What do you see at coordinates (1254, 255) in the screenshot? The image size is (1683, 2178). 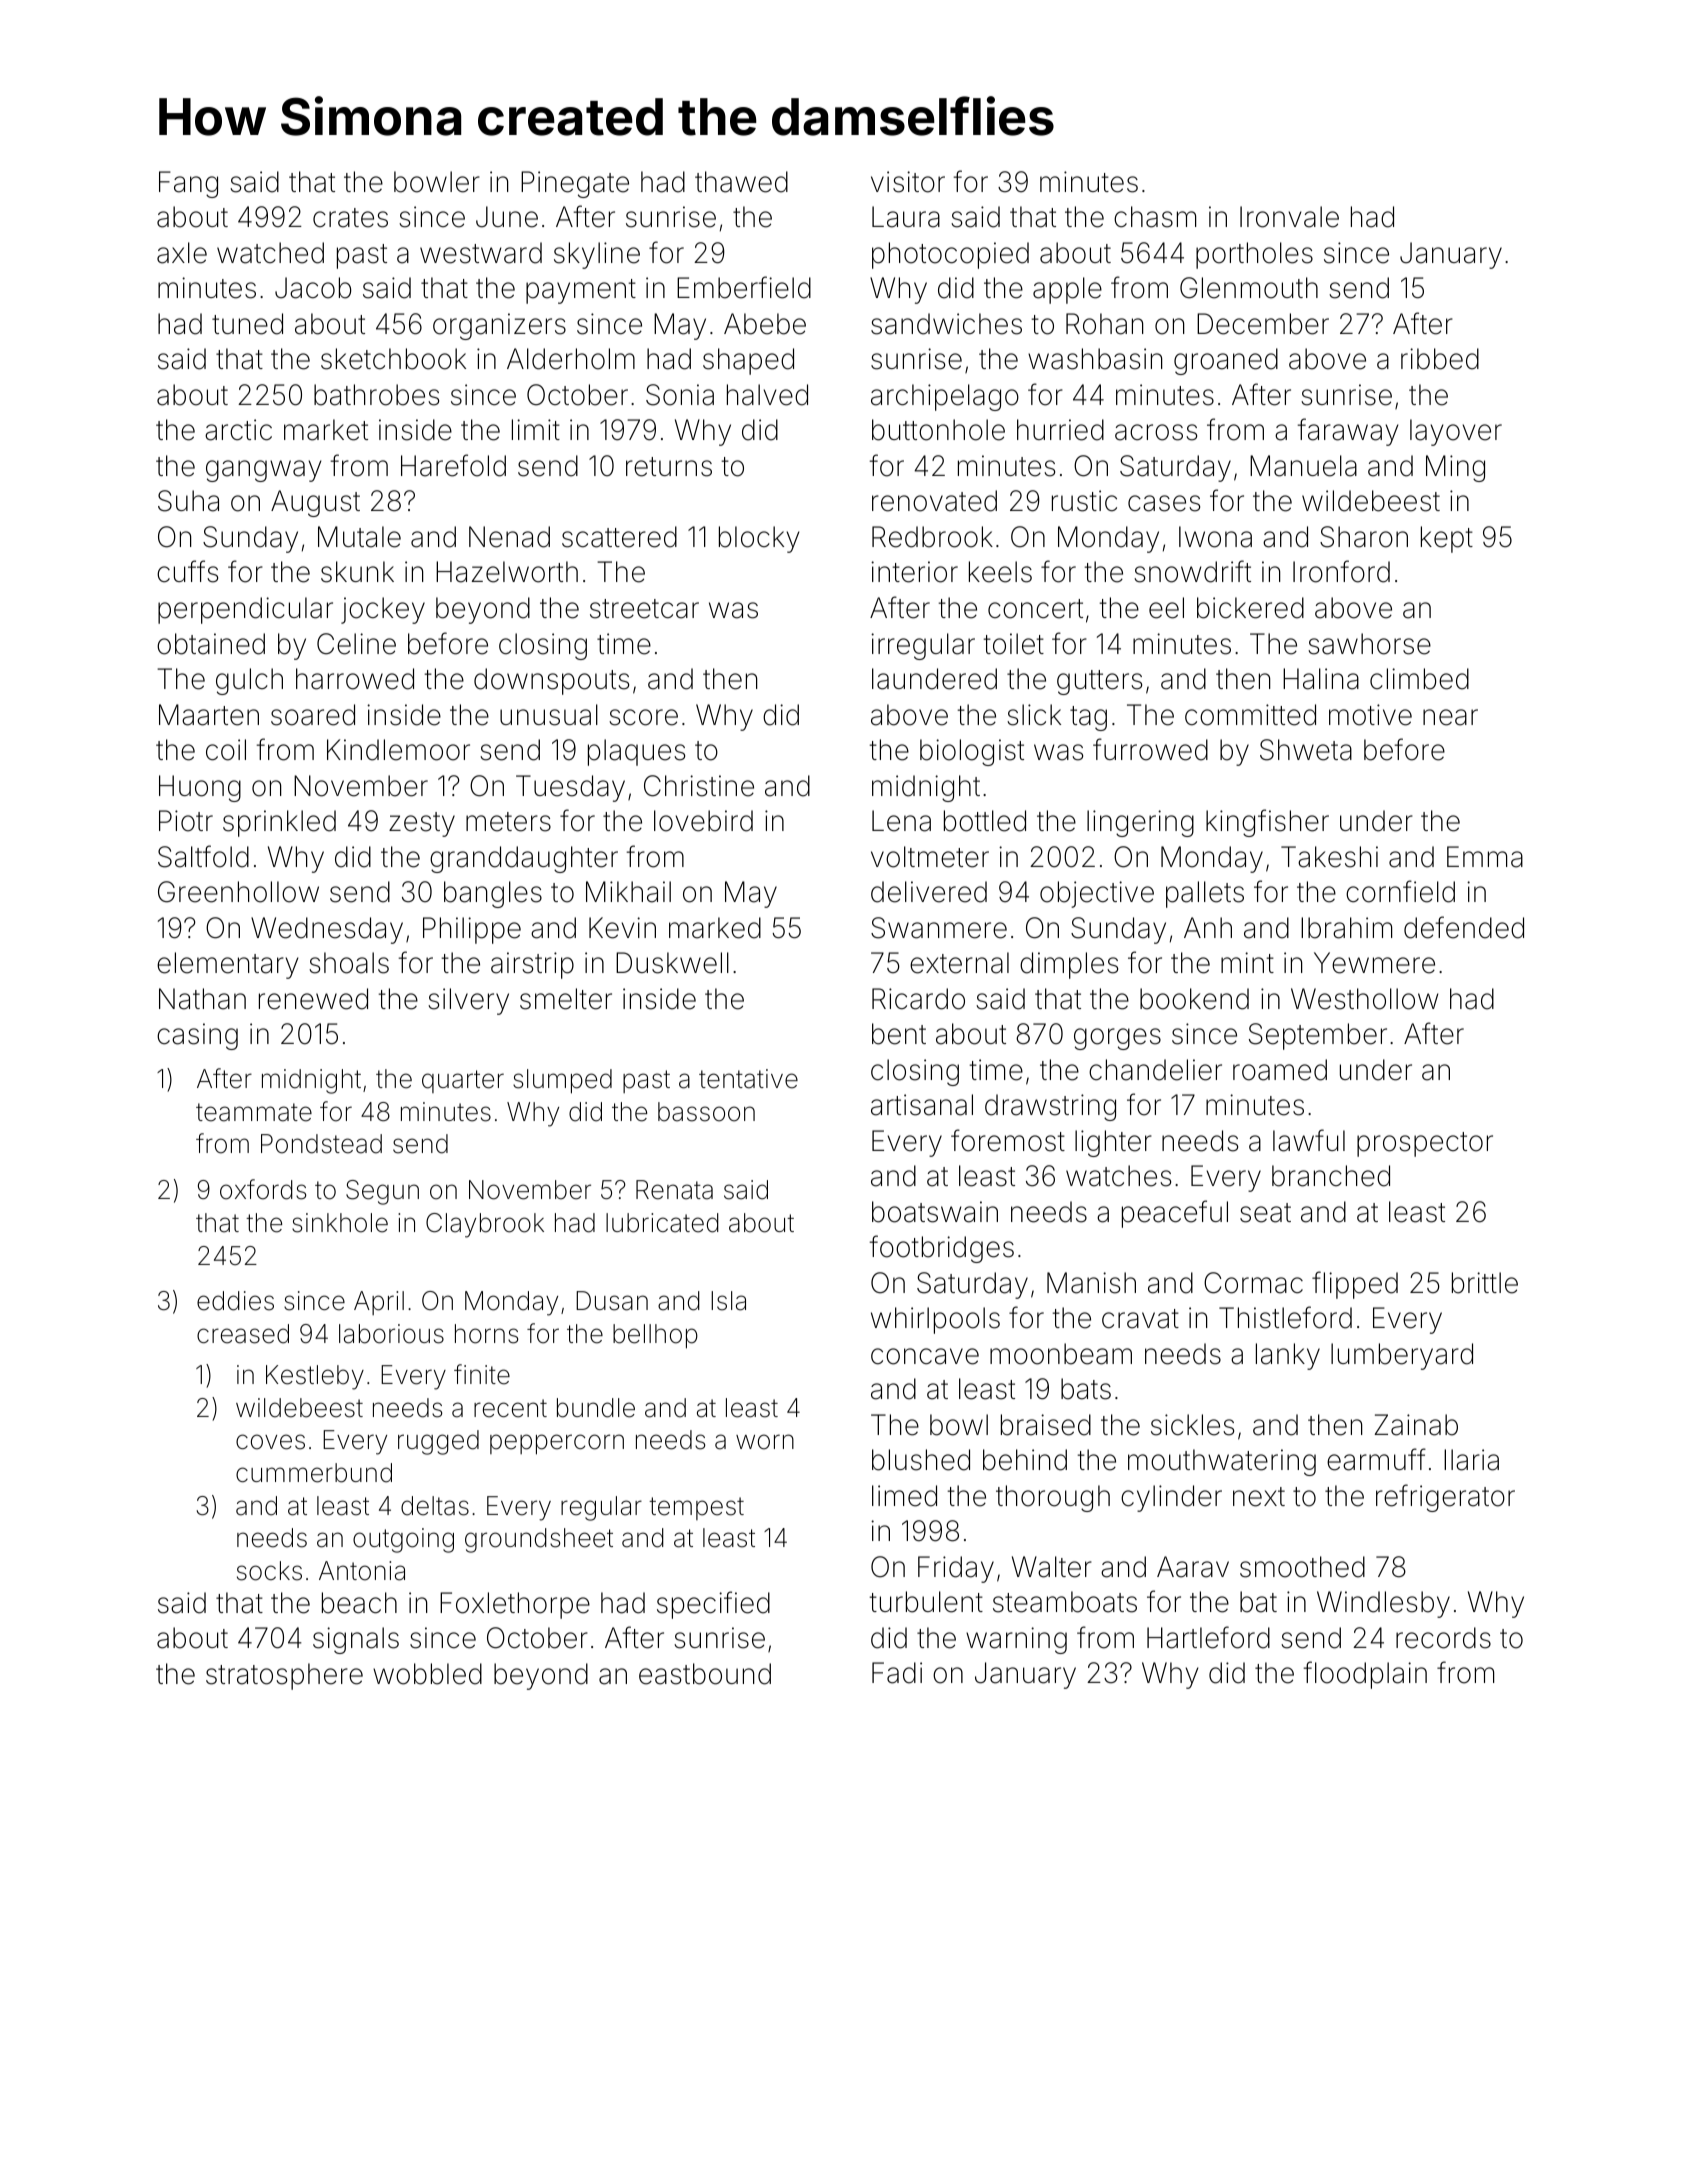 I see `portholes` at bounding box center [1254, 255].
